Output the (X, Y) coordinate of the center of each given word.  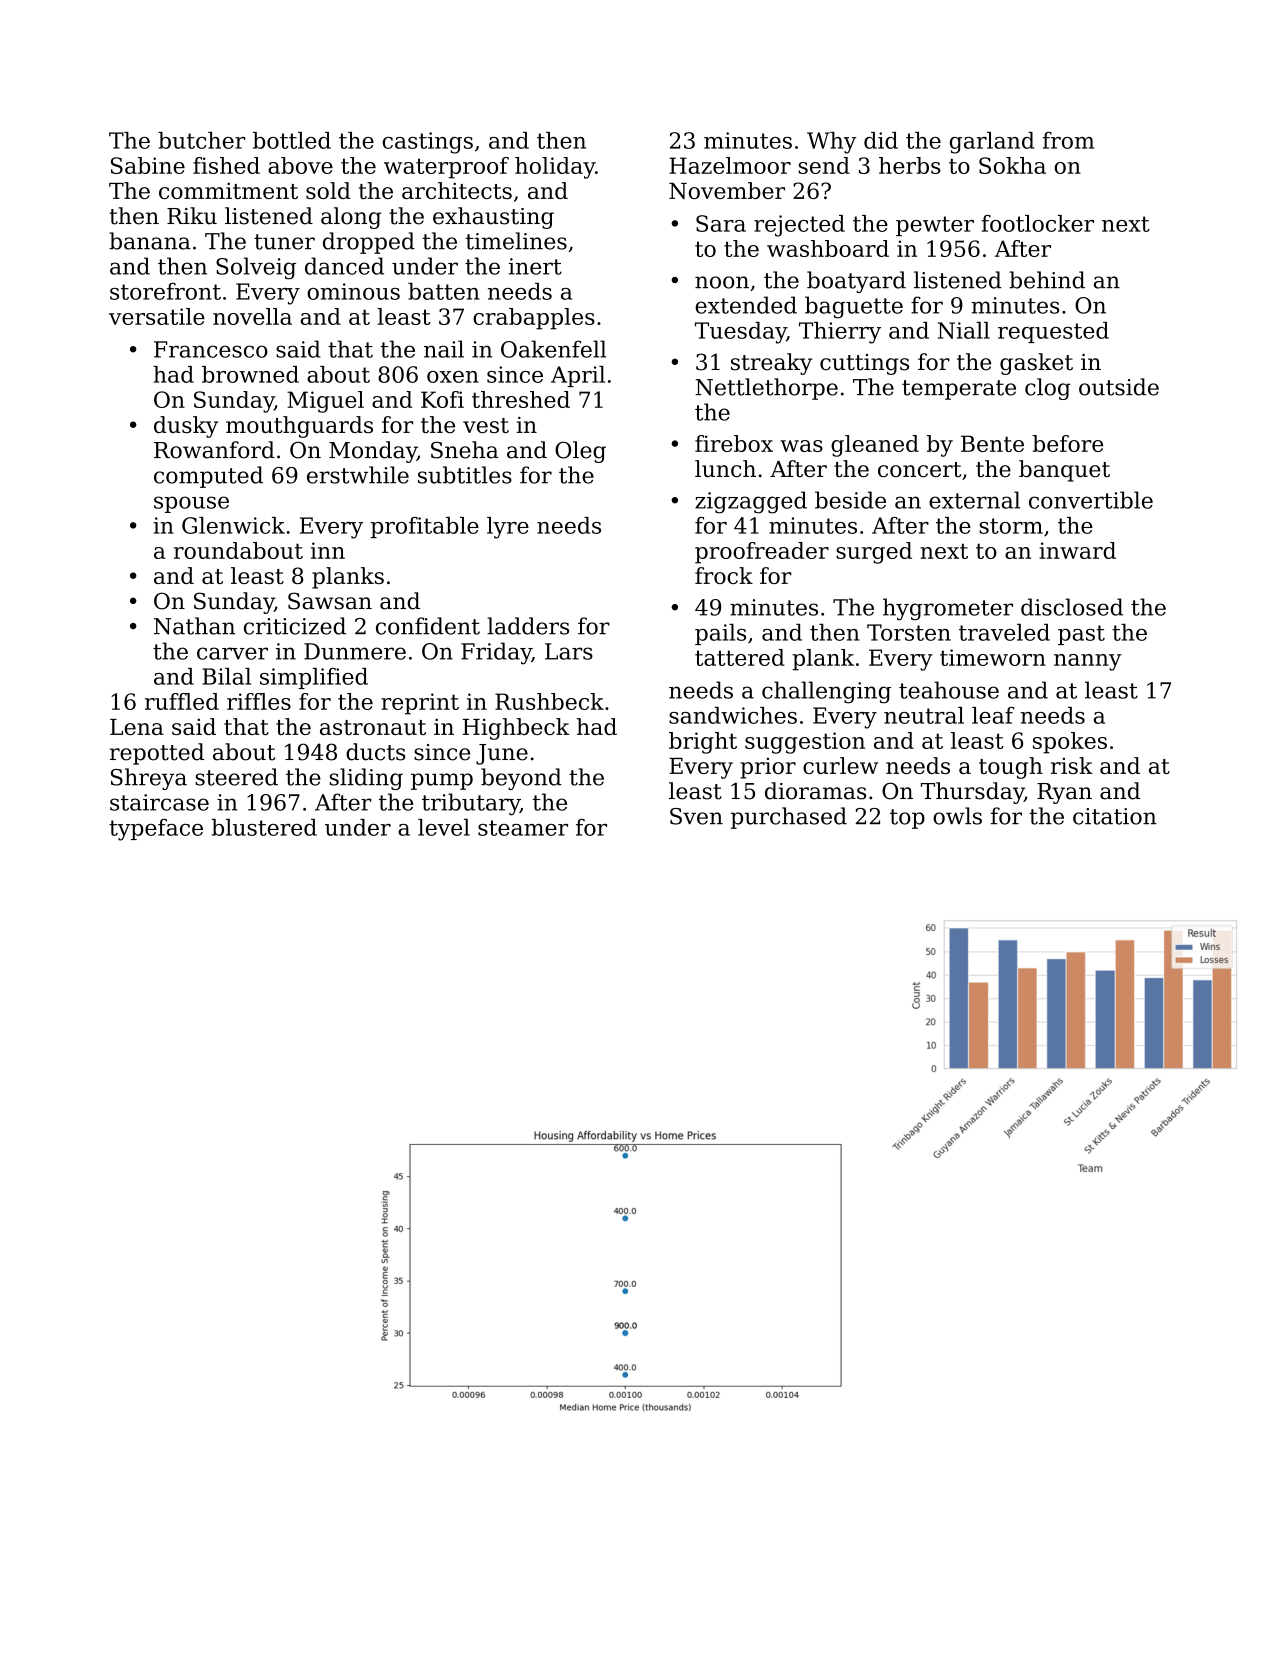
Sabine (148, 165)
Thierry (840, 333)
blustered (264, 827)
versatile (157, 316)
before (1068, 443)
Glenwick (233, 525)
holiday (555, 168)
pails (720, 634)
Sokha (1012, 165)
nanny (1088, 662)
